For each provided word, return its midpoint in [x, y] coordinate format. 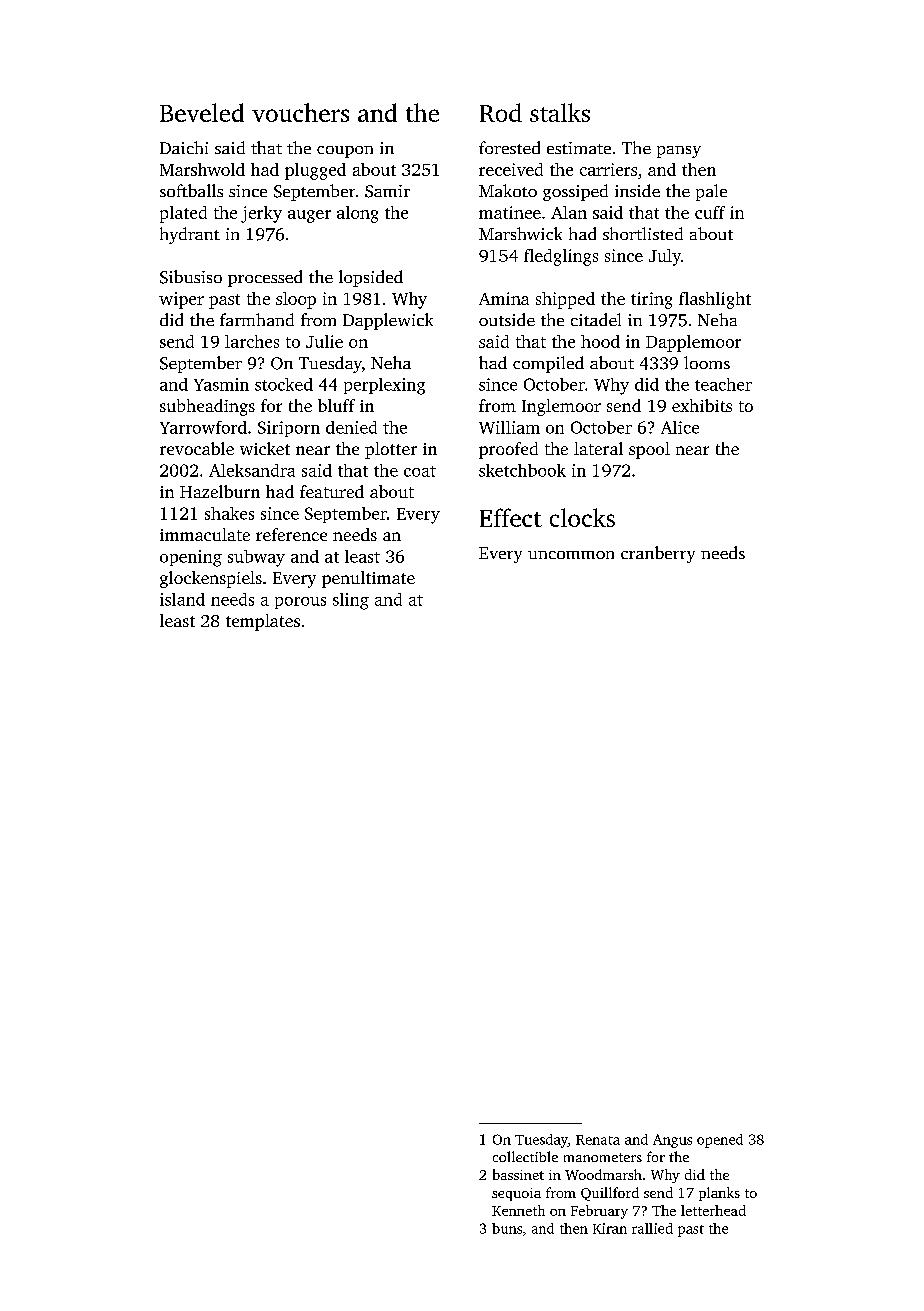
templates [263, 622]
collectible [525, 1156]
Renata [598, 1140]
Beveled [202, 112]
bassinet [518, 1174]
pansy [679, 152]
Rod [501, 112]
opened [720, 1141]
